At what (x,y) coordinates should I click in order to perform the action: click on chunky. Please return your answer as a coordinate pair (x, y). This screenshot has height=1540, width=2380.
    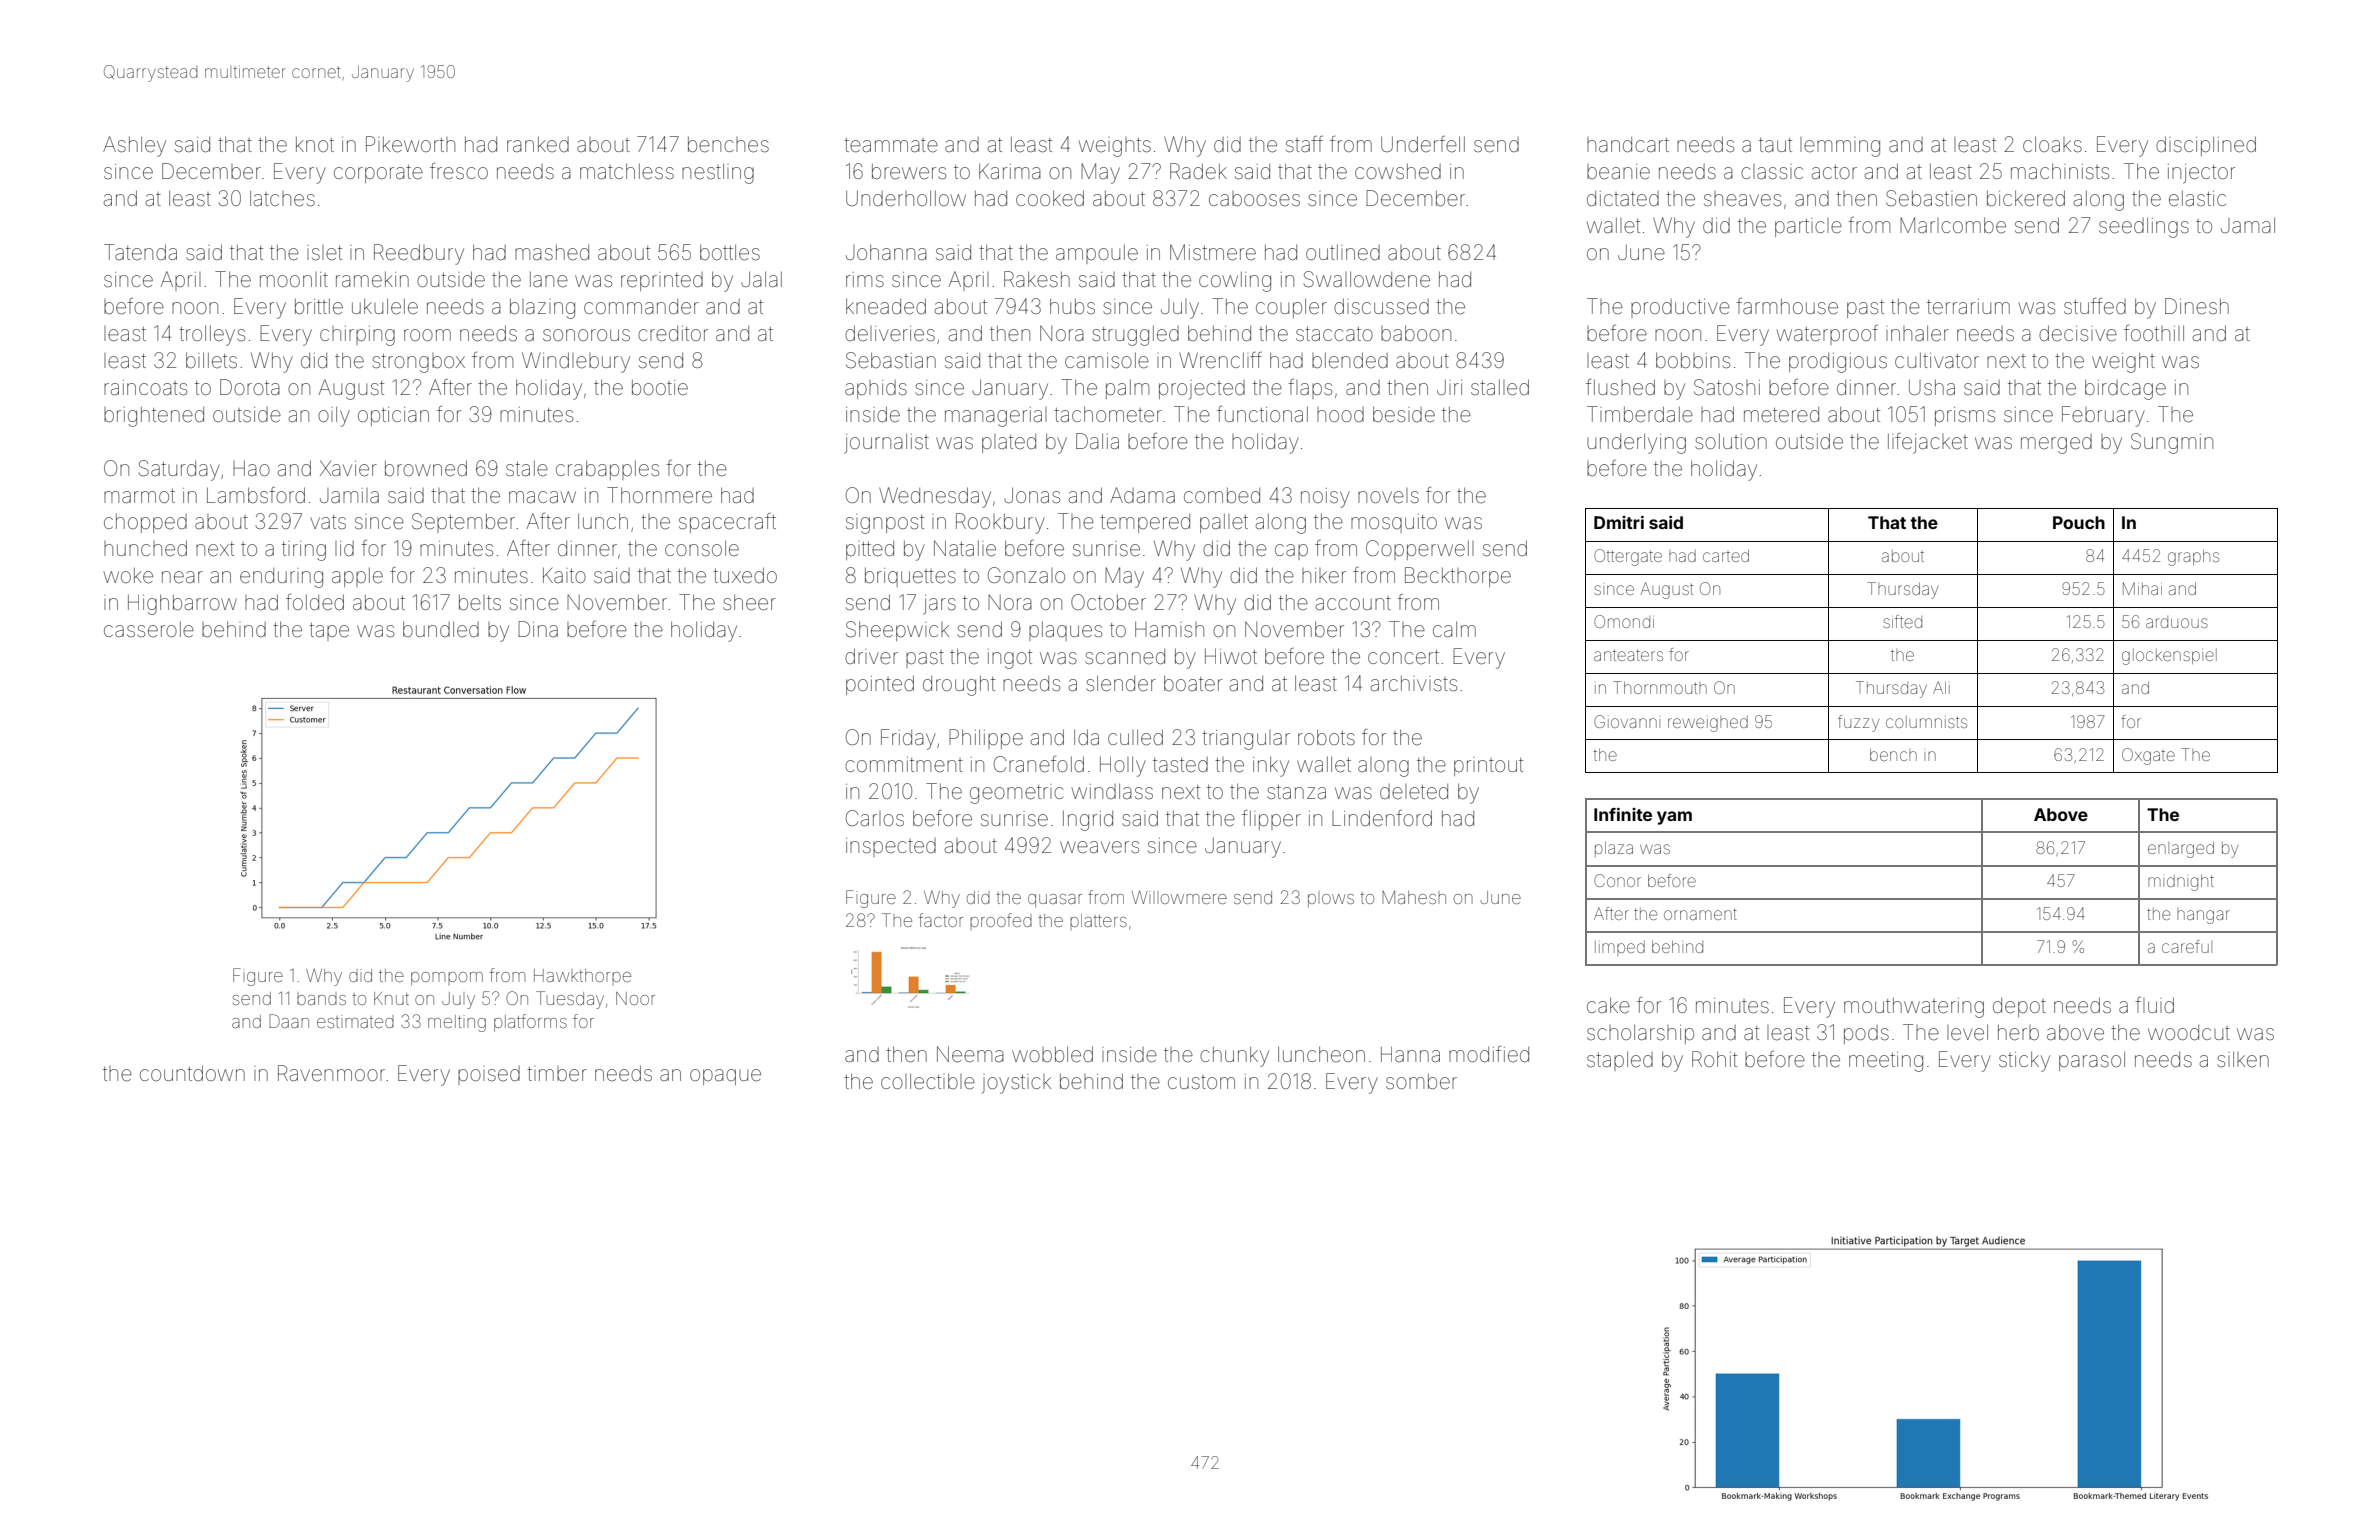
    Looking at the image, I should click on (1234, 1056).
